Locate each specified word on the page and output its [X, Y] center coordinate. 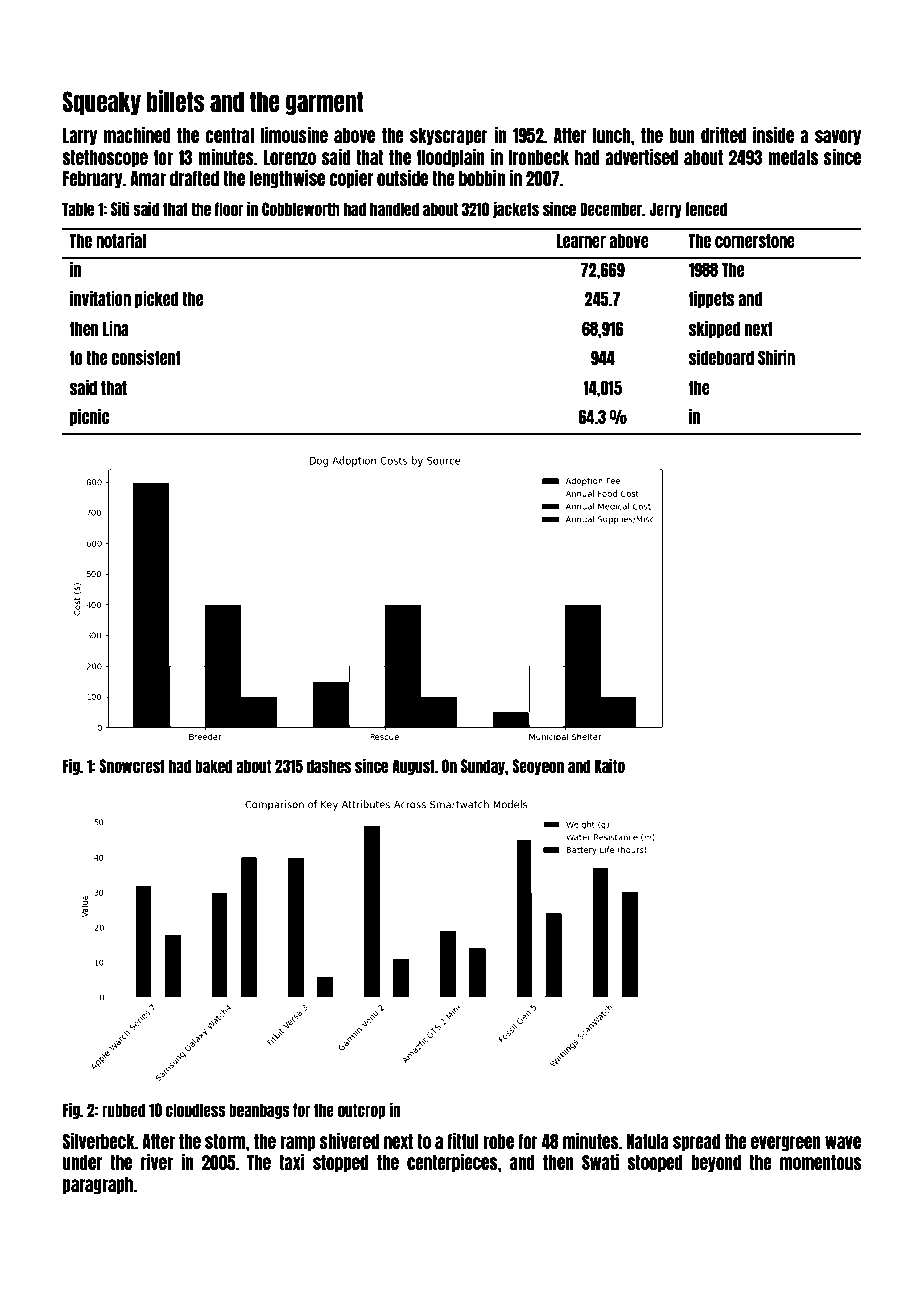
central [229, 135]
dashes [328, 766]
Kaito [610, 765]
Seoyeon [538, 767]
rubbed [124, 1110]
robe [498, 1141]
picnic [90, 417]
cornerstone [755, 241]
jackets [516, 209]
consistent [146, 357]
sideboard [721, 357]
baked [214, 766]
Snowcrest [132, 766]
